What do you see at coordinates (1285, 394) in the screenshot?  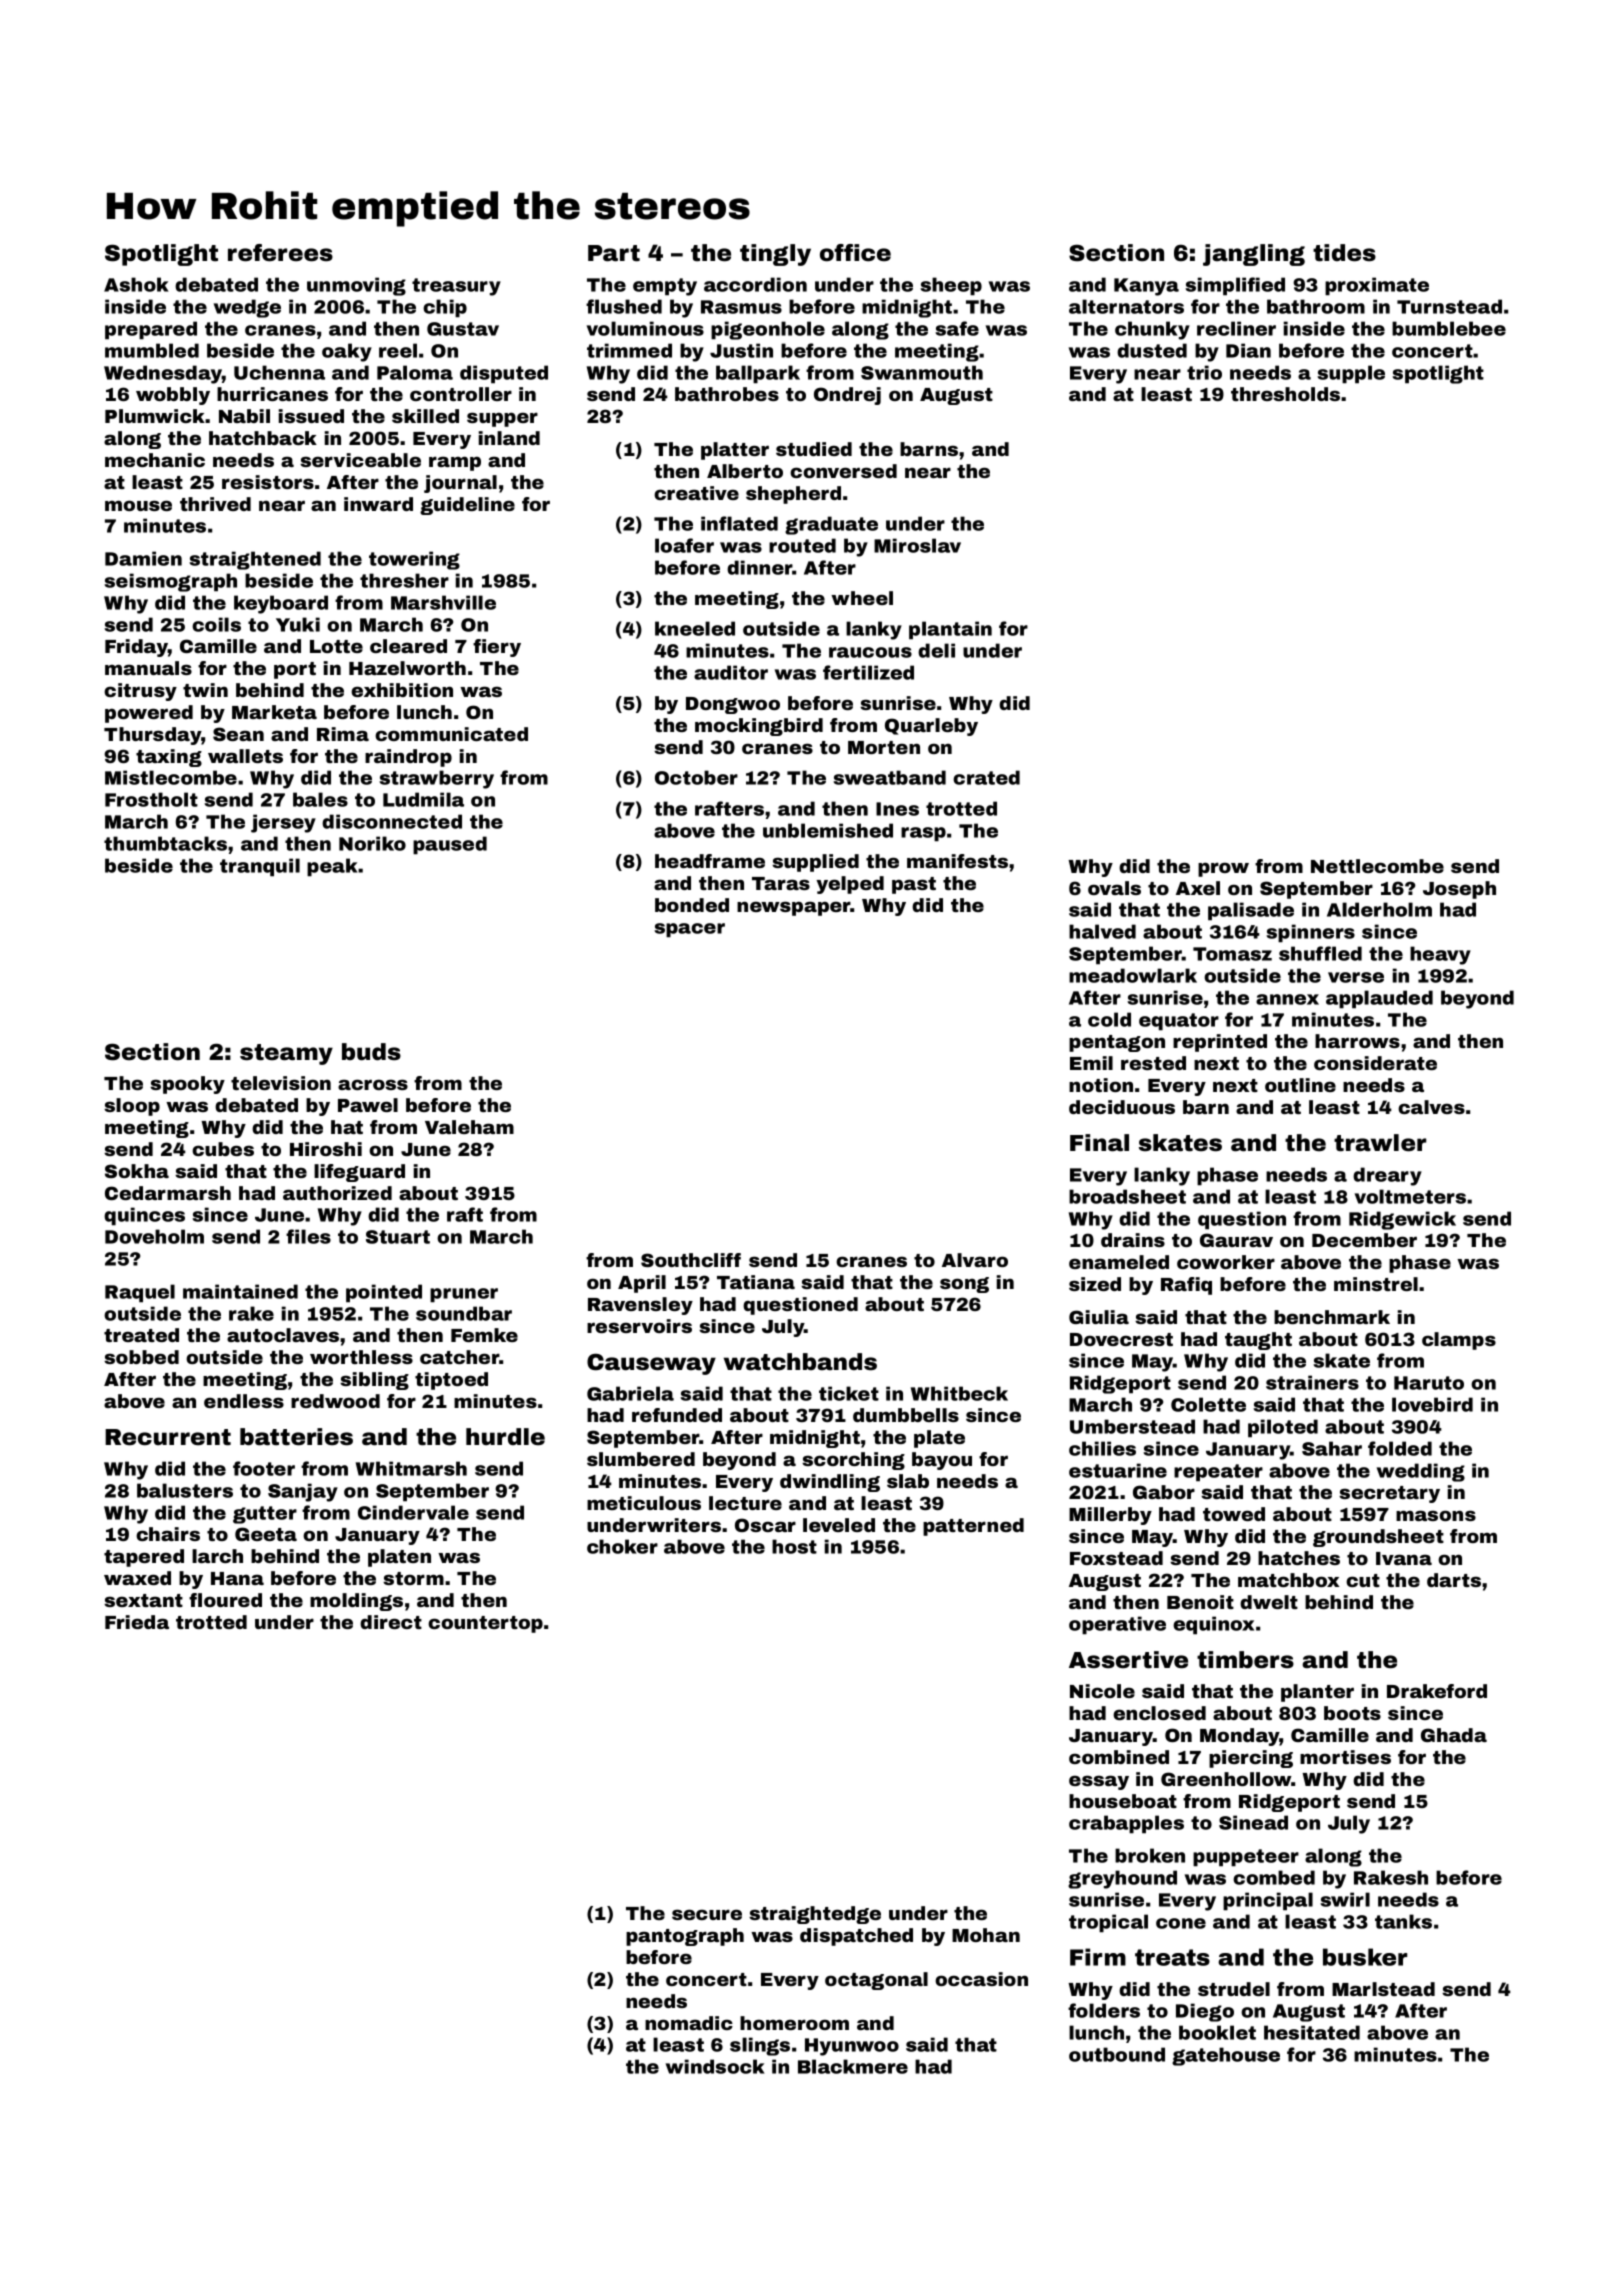 I see `thresholds` at bounding box center [1285, 394].
